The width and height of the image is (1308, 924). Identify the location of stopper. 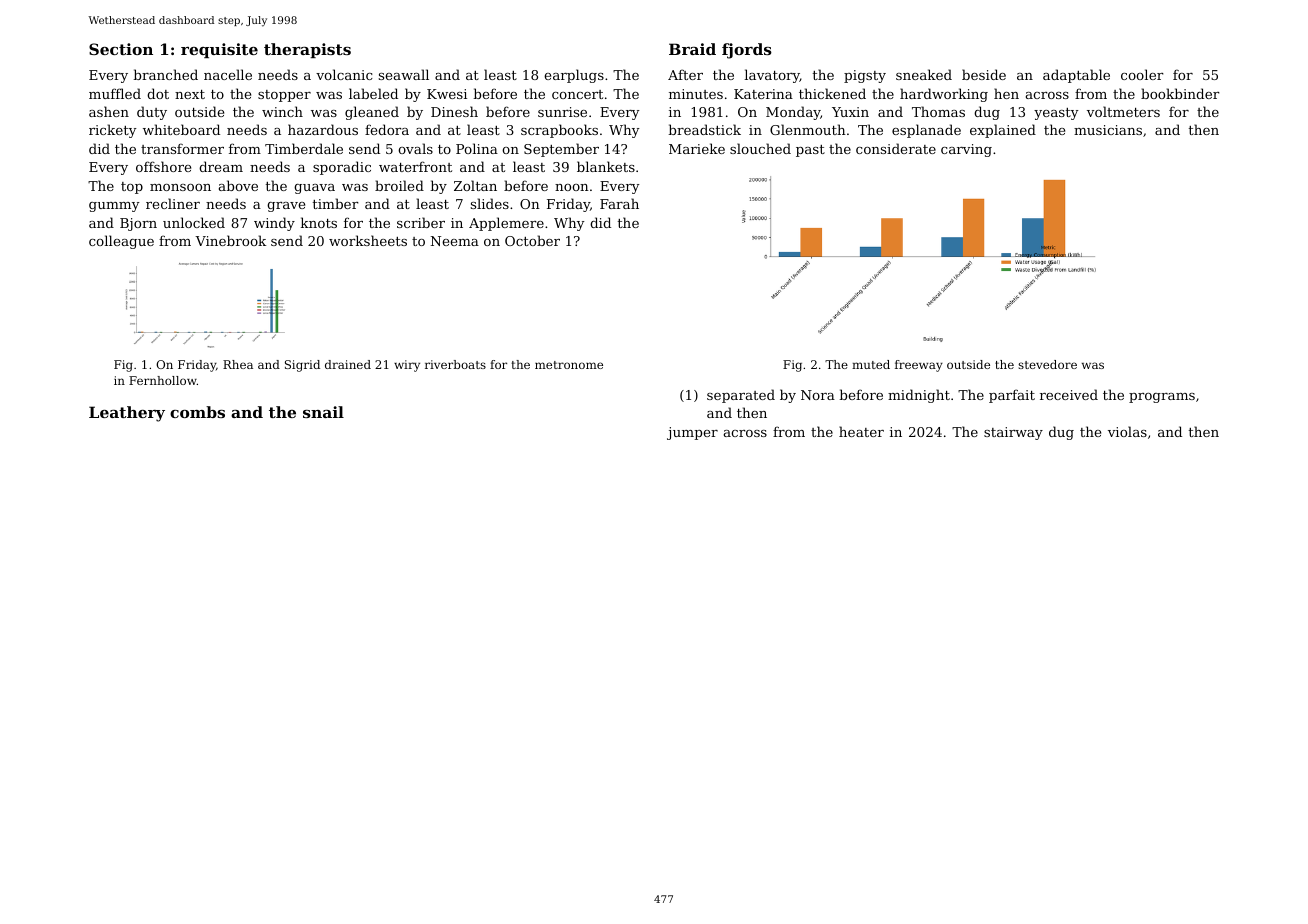
(284, 96).
